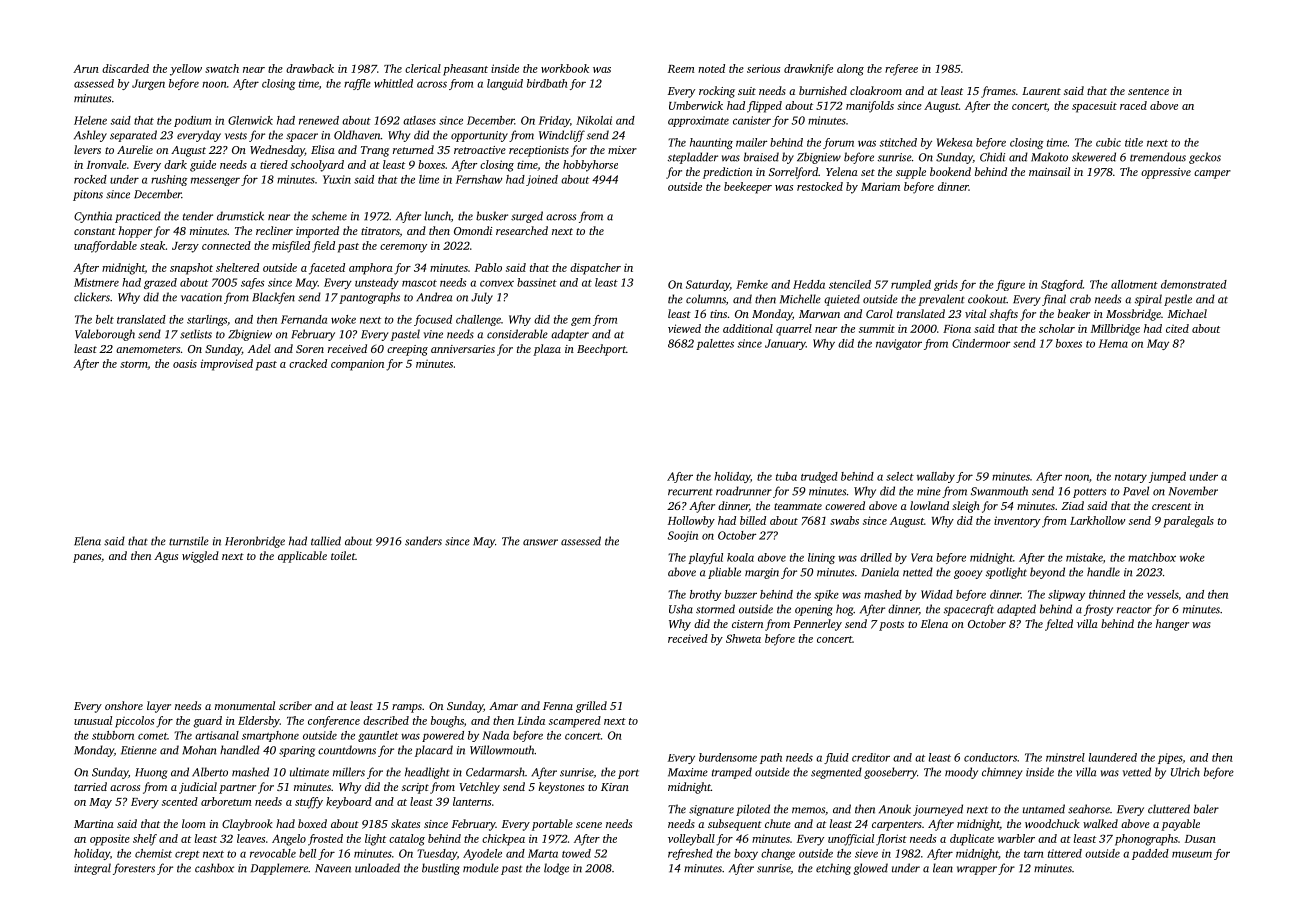 This image has height=924, width=1308. I want to click on Dapplemere, so click(279, 869).
